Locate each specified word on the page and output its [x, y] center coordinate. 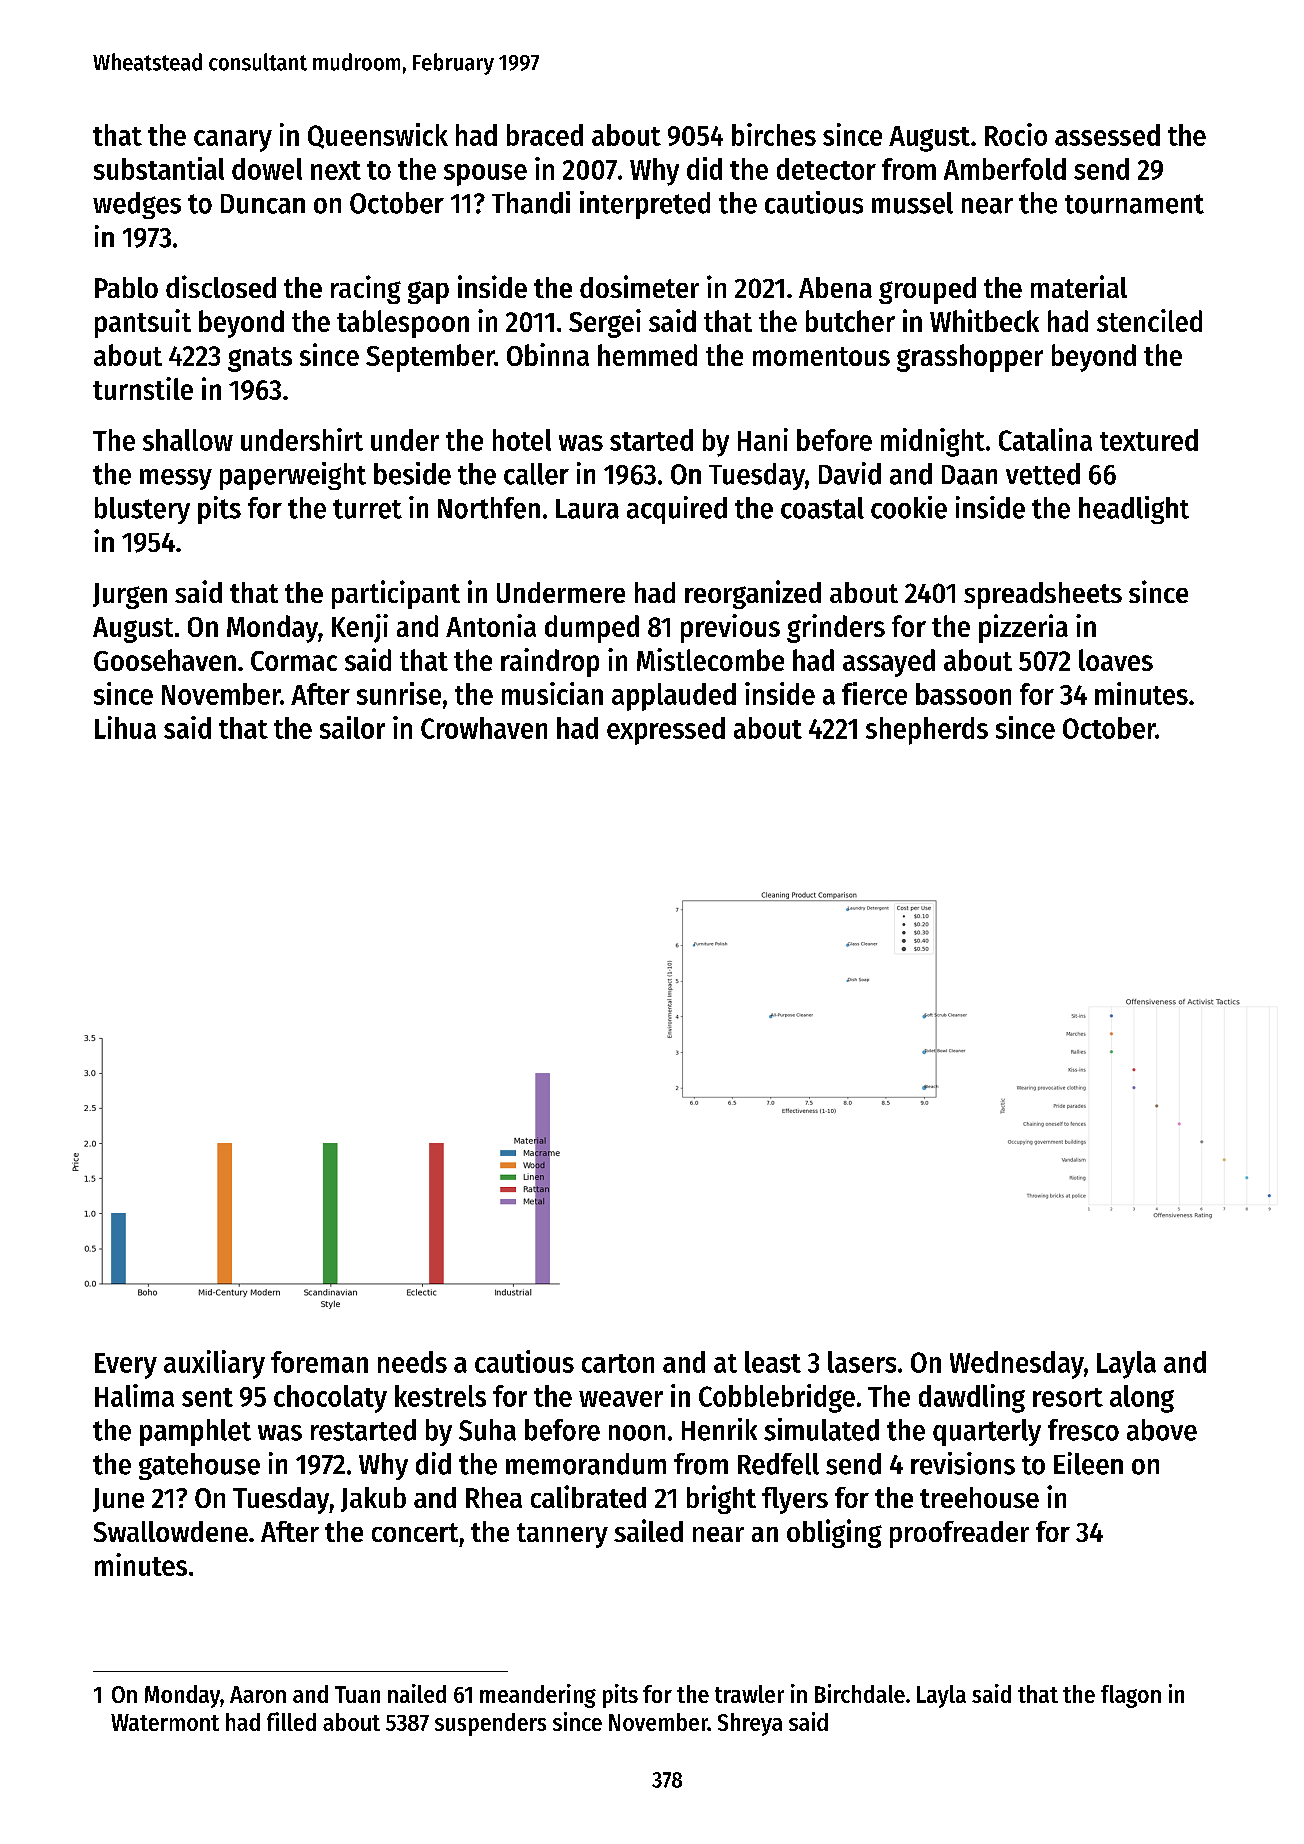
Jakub [373, 1499]
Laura [587, 509]
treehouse [979, 1497]
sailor [352, 727]
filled [291, 1721]
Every [126, 1366]
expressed [666, 731]
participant [396, 594]
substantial [159, 168]
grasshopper [970, 358]
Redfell [778, 1464]
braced [545, 135]
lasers [862, 1362]
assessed [1107, 135]
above [1162, 1430]
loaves [1116, 660]
